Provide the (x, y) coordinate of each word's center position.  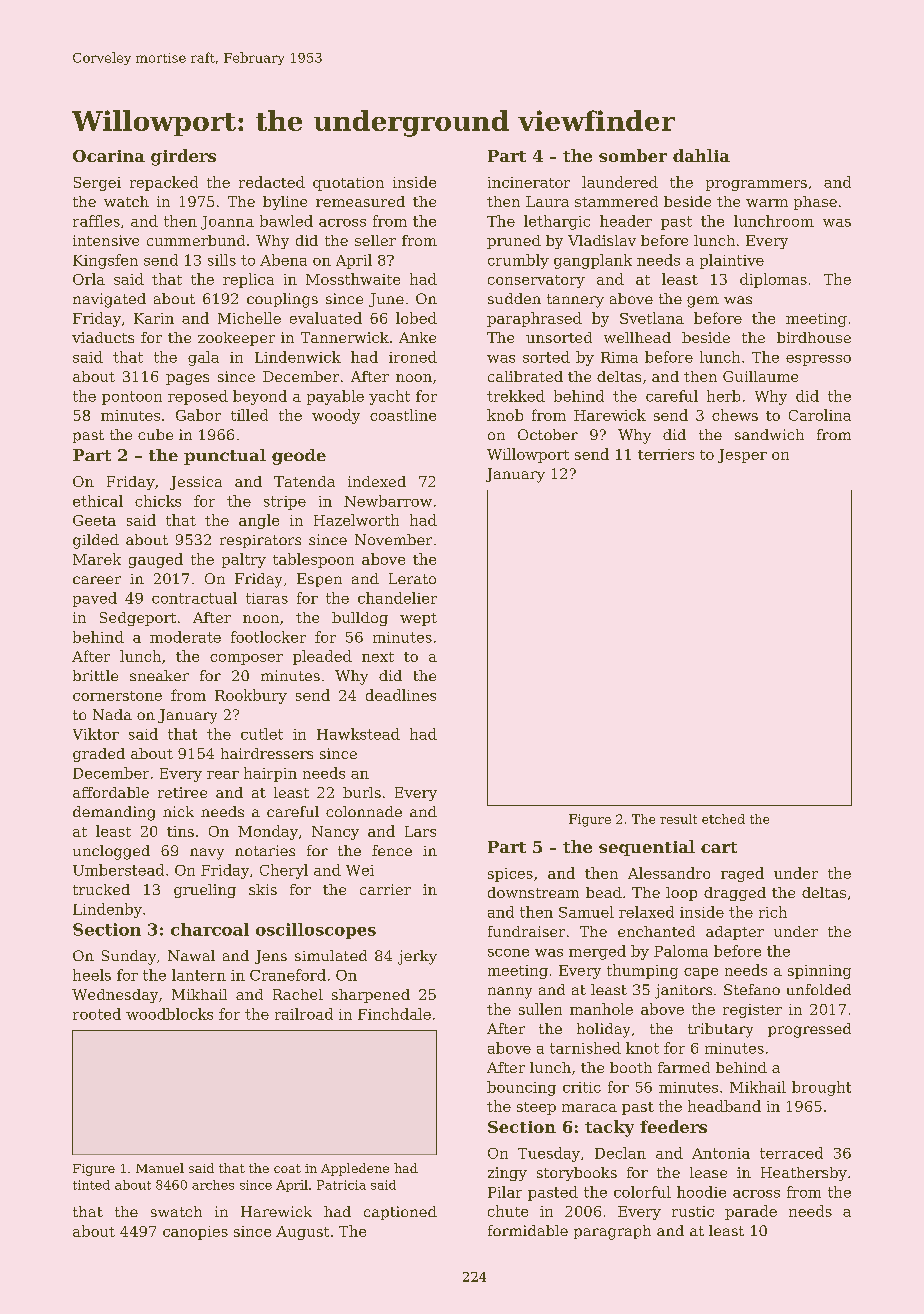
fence (392, 850)
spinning (819, 972)
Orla (89, 279)
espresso (818, 360)
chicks (158, 501)
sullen (540, 1009)
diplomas (773, 280)
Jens (271, 957)
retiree (182, 792)
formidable (528, 1230)
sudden (514, 298)
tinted (91, 1185)
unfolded (819, 989)
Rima (619, 357)
